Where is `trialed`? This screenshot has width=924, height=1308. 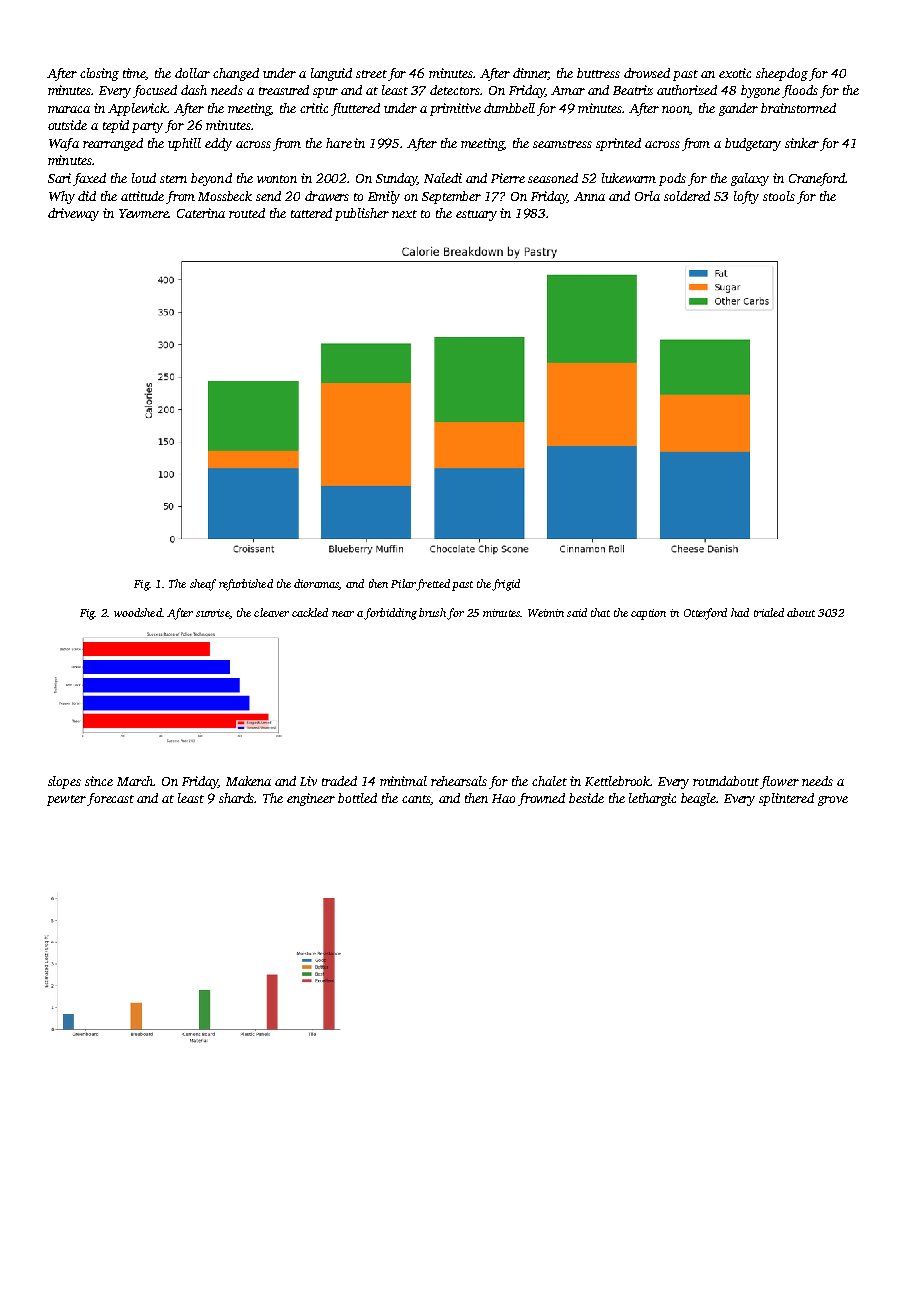 trialed is located at coordinates (769, 612).
